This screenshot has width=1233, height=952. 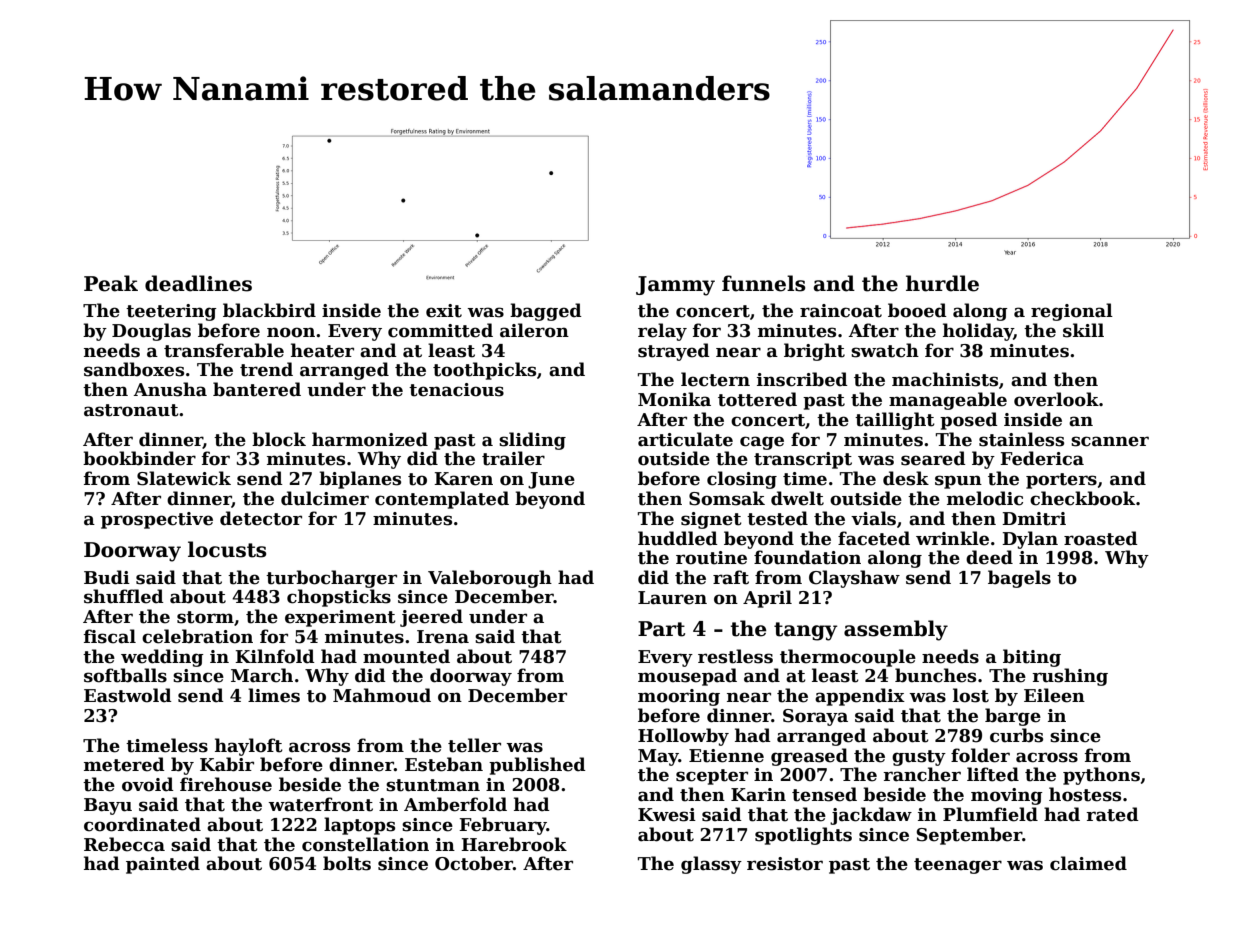 I want to click on glassy, so click(x=711, y=865).
